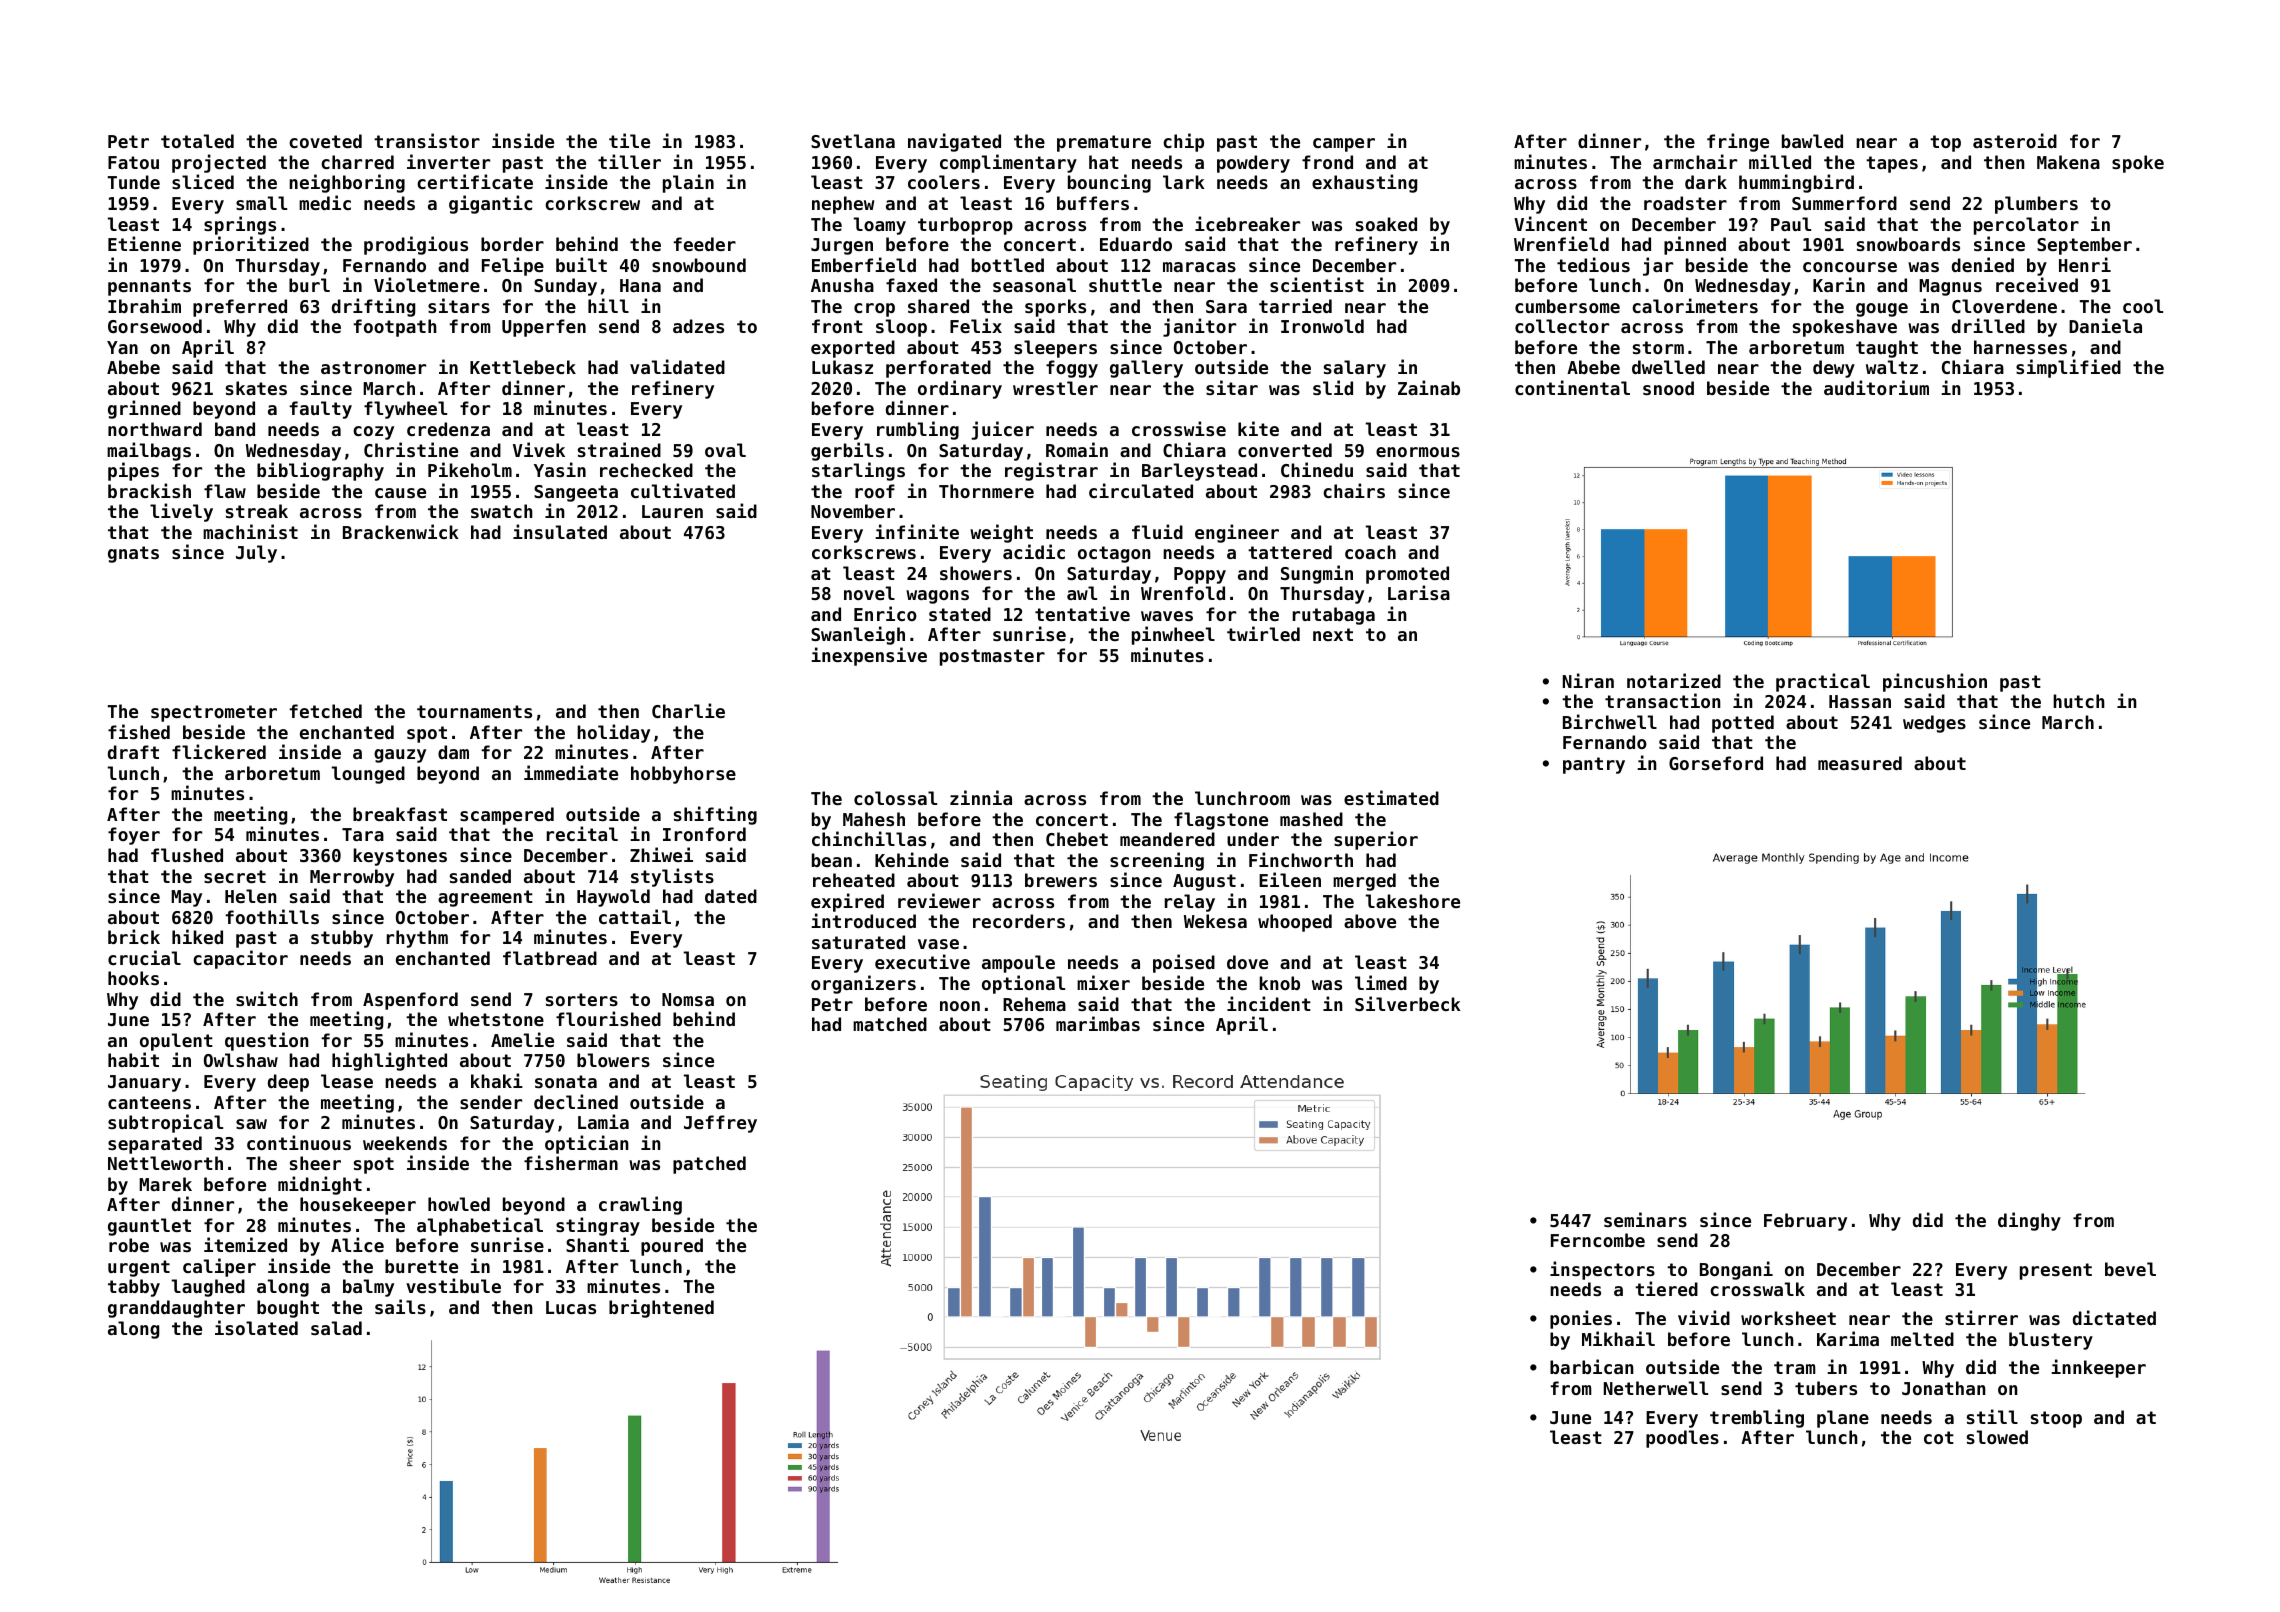 Image resolution: width=2280 pixels, height=1612 pixels. I want to click on Etienne, so click(144, 243).
